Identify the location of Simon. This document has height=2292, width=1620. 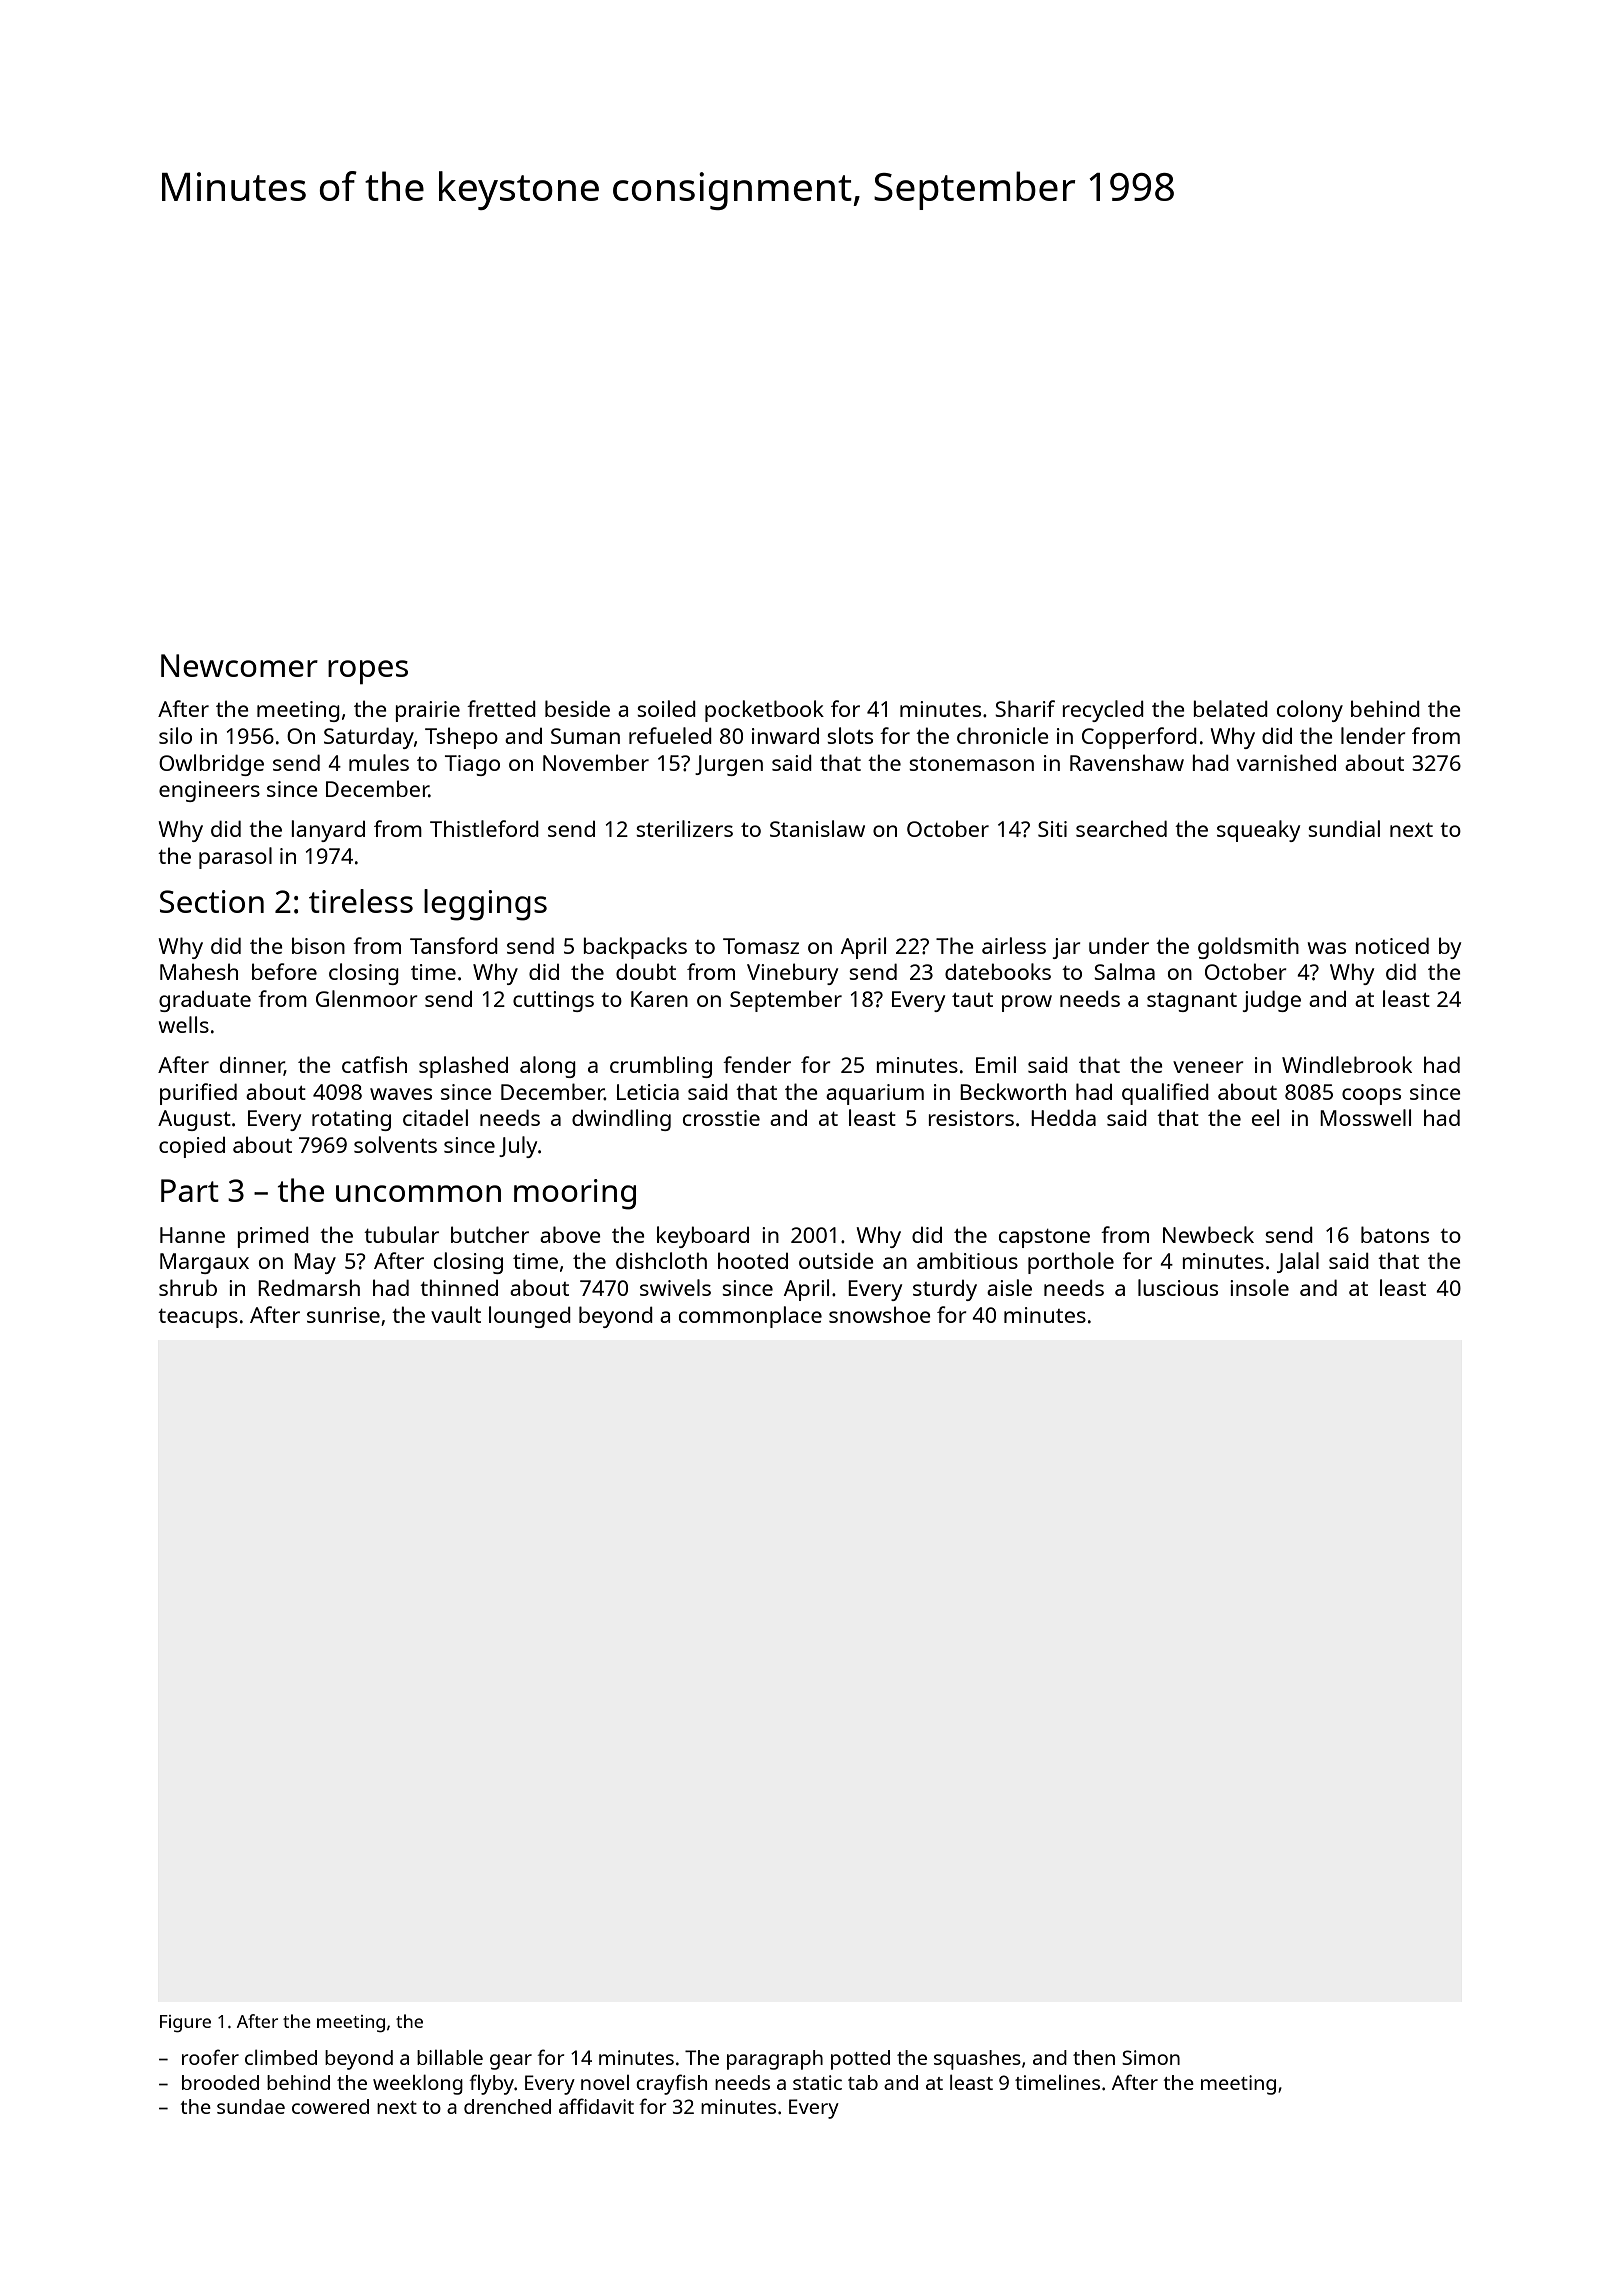
(1151, 2057).
